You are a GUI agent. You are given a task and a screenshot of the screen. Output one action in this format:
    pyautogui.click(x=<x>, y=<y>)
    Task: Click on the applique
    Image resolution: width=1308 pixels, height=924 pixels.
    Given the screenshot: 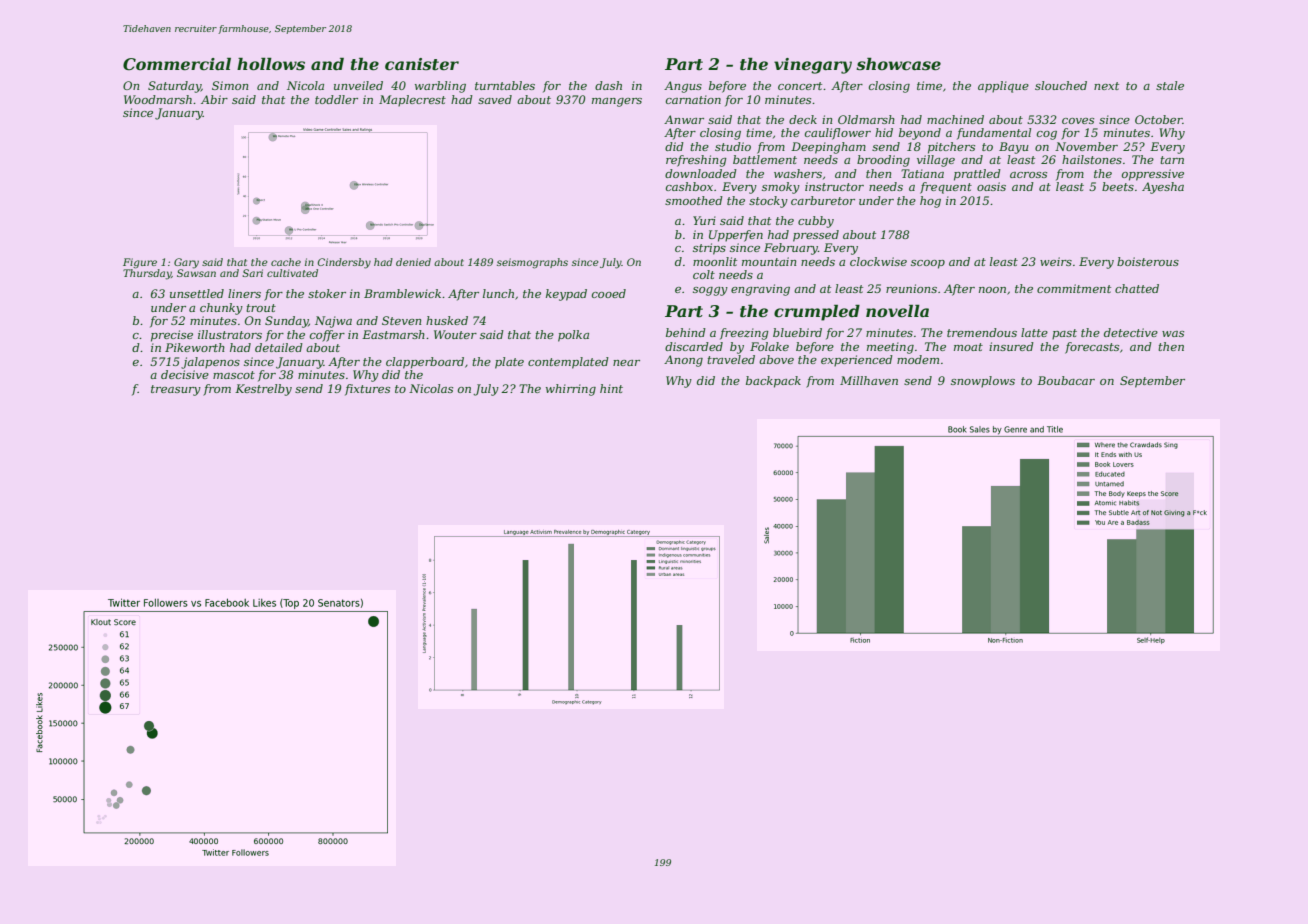 What is the action you would take?
    pyautogui.click(x=1003, y=87)
